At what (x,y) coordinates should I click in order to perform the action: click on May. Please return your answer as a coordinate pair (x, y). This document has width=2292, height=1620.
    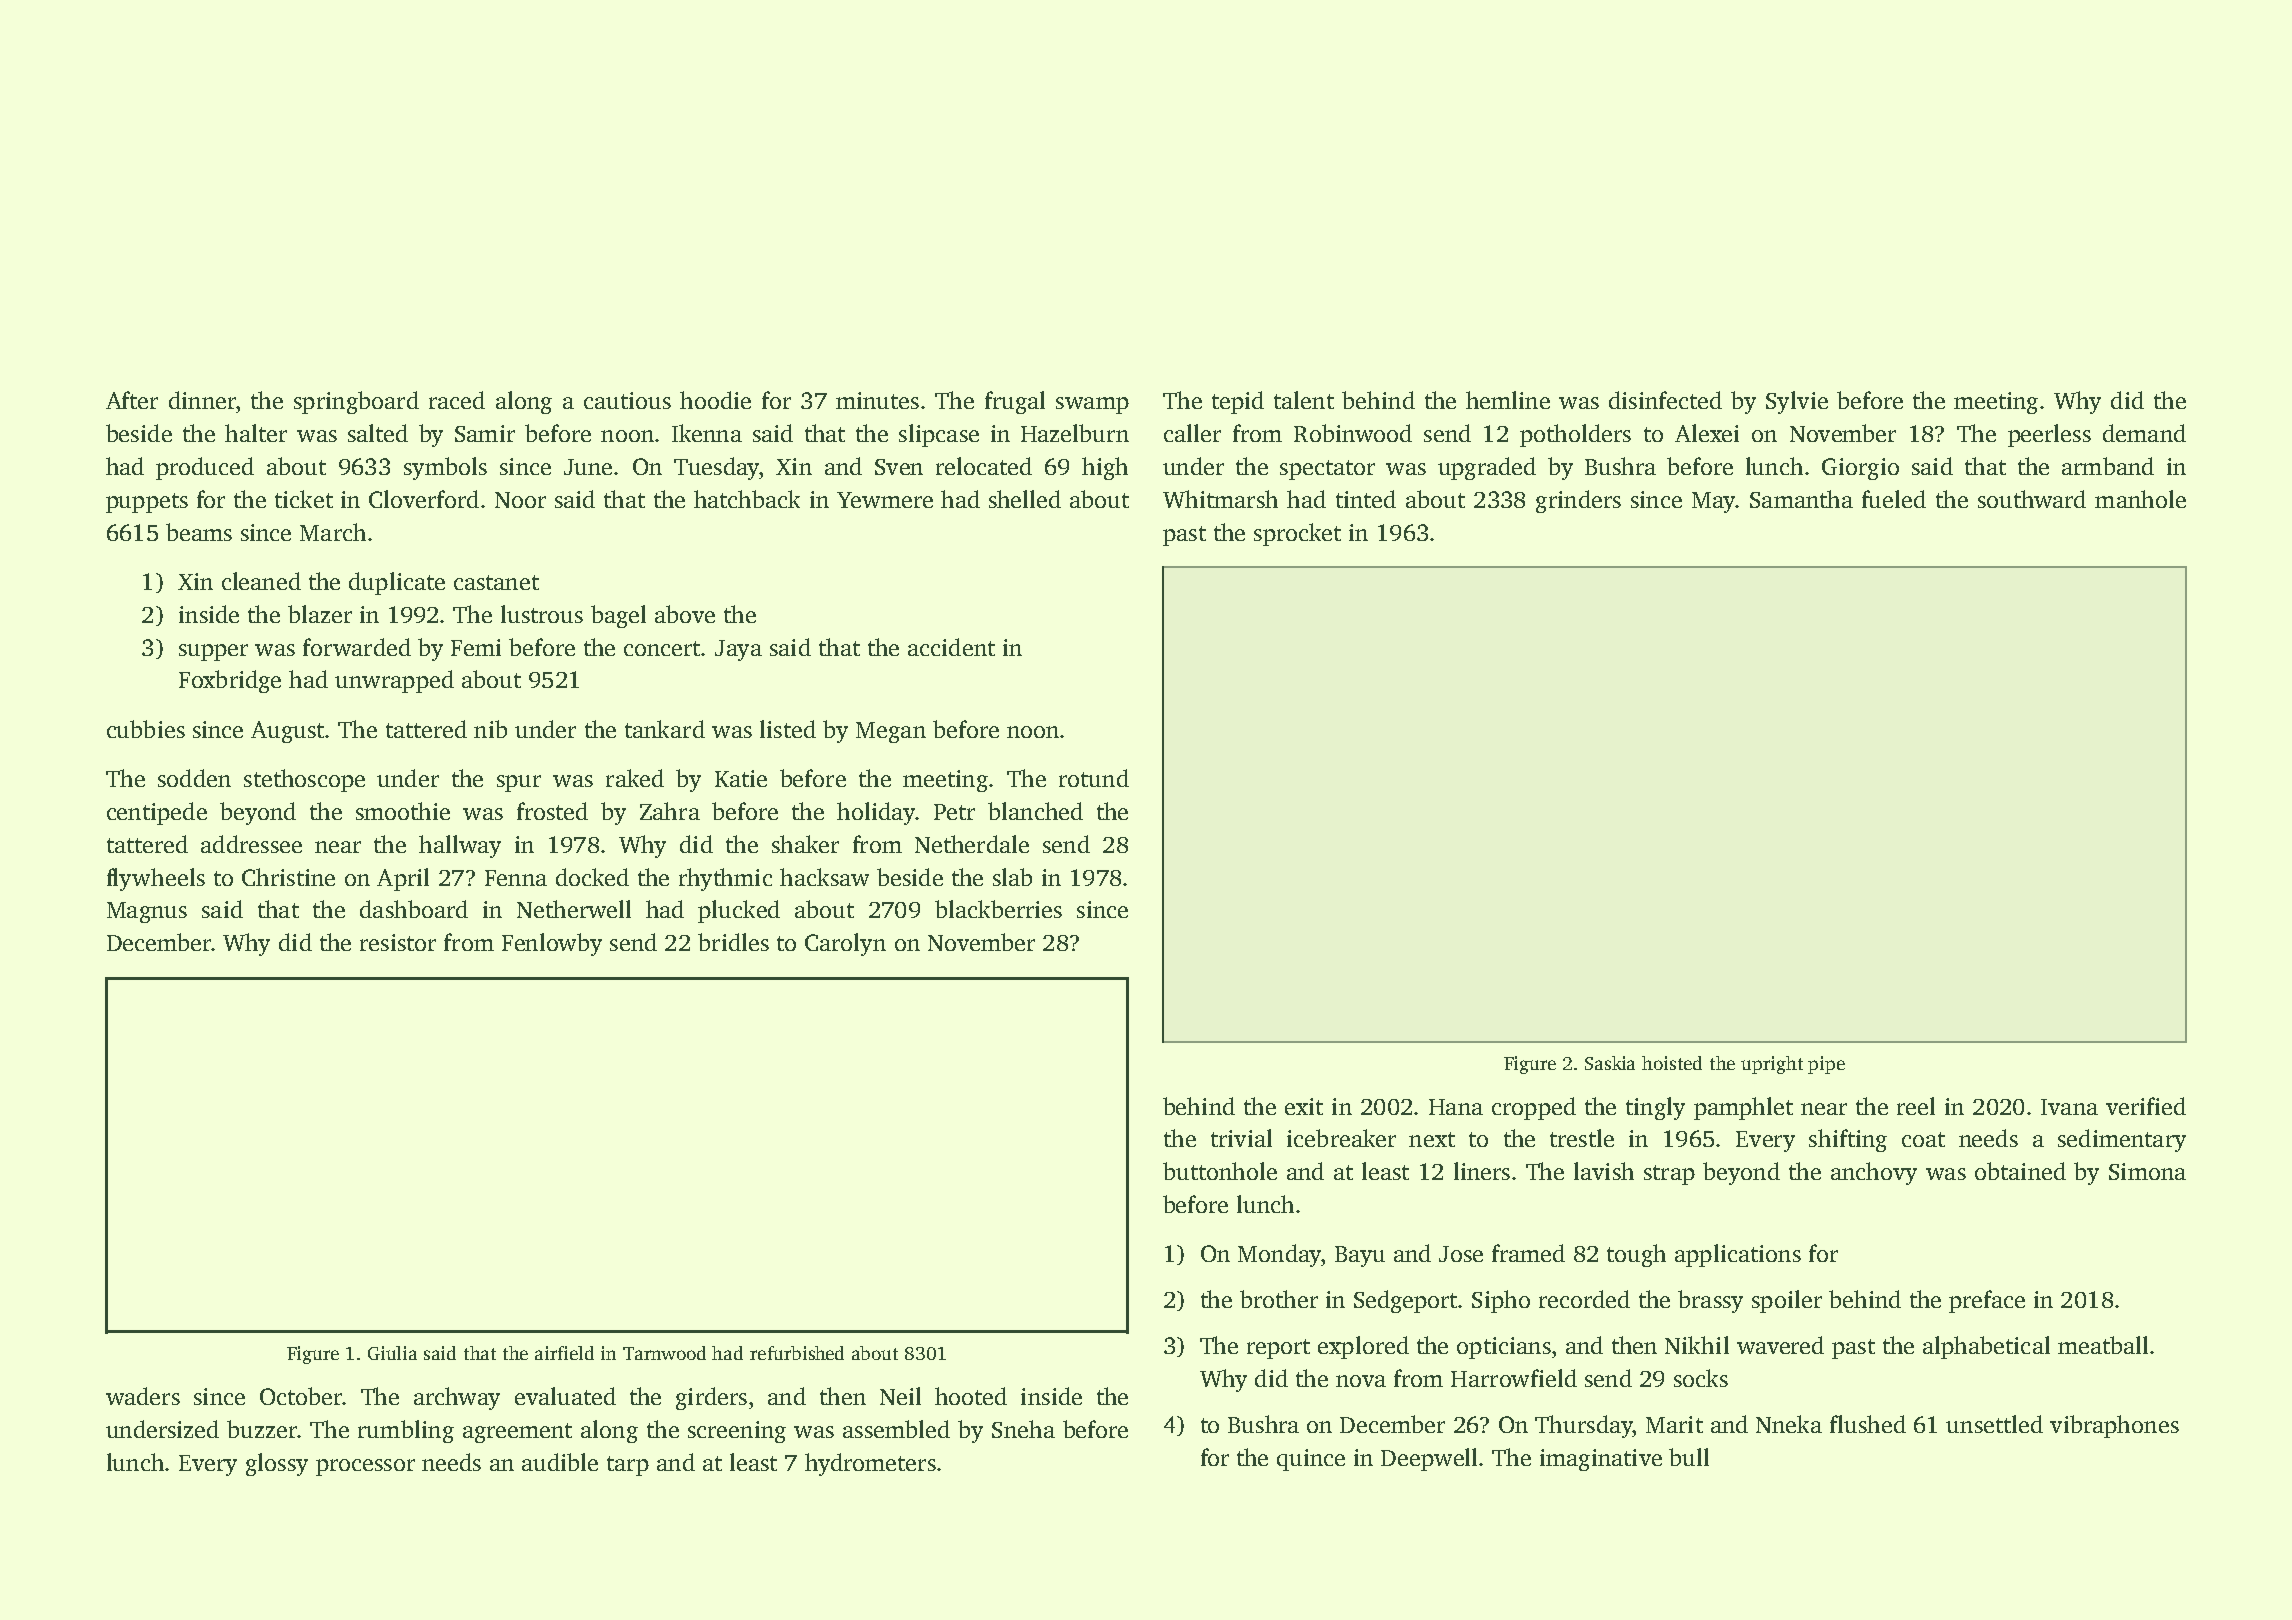
    Looking at the image, I should click on (1714, 502).
